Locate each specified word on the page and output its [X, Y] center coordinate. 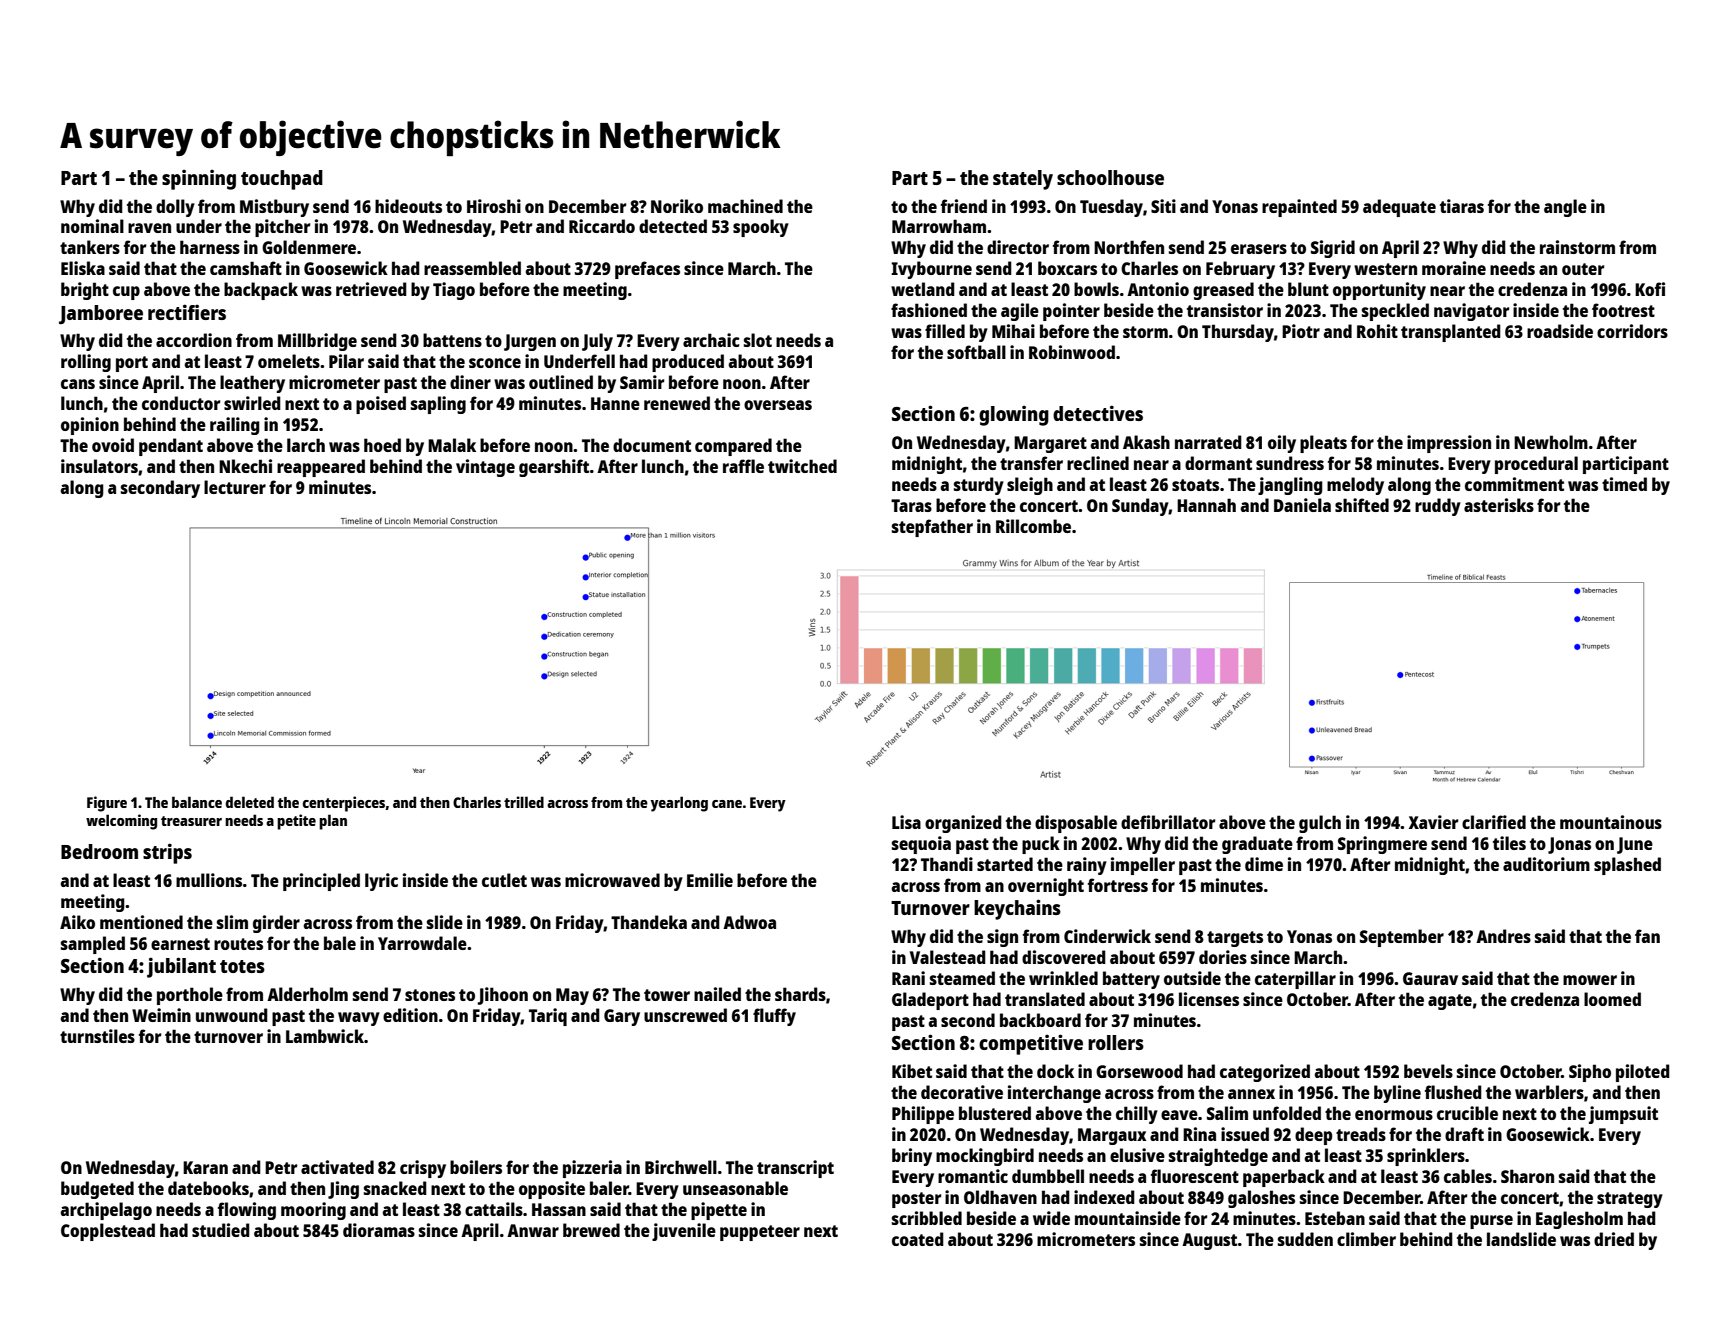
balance [197, 802]
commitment [1514, 484]
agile [1020, 312]
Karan [205, 1167]
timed [1624, 484]
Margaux [1112, 1136]
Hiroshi [494, 206]
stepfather [932, 528]
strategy [1630, 1200]
